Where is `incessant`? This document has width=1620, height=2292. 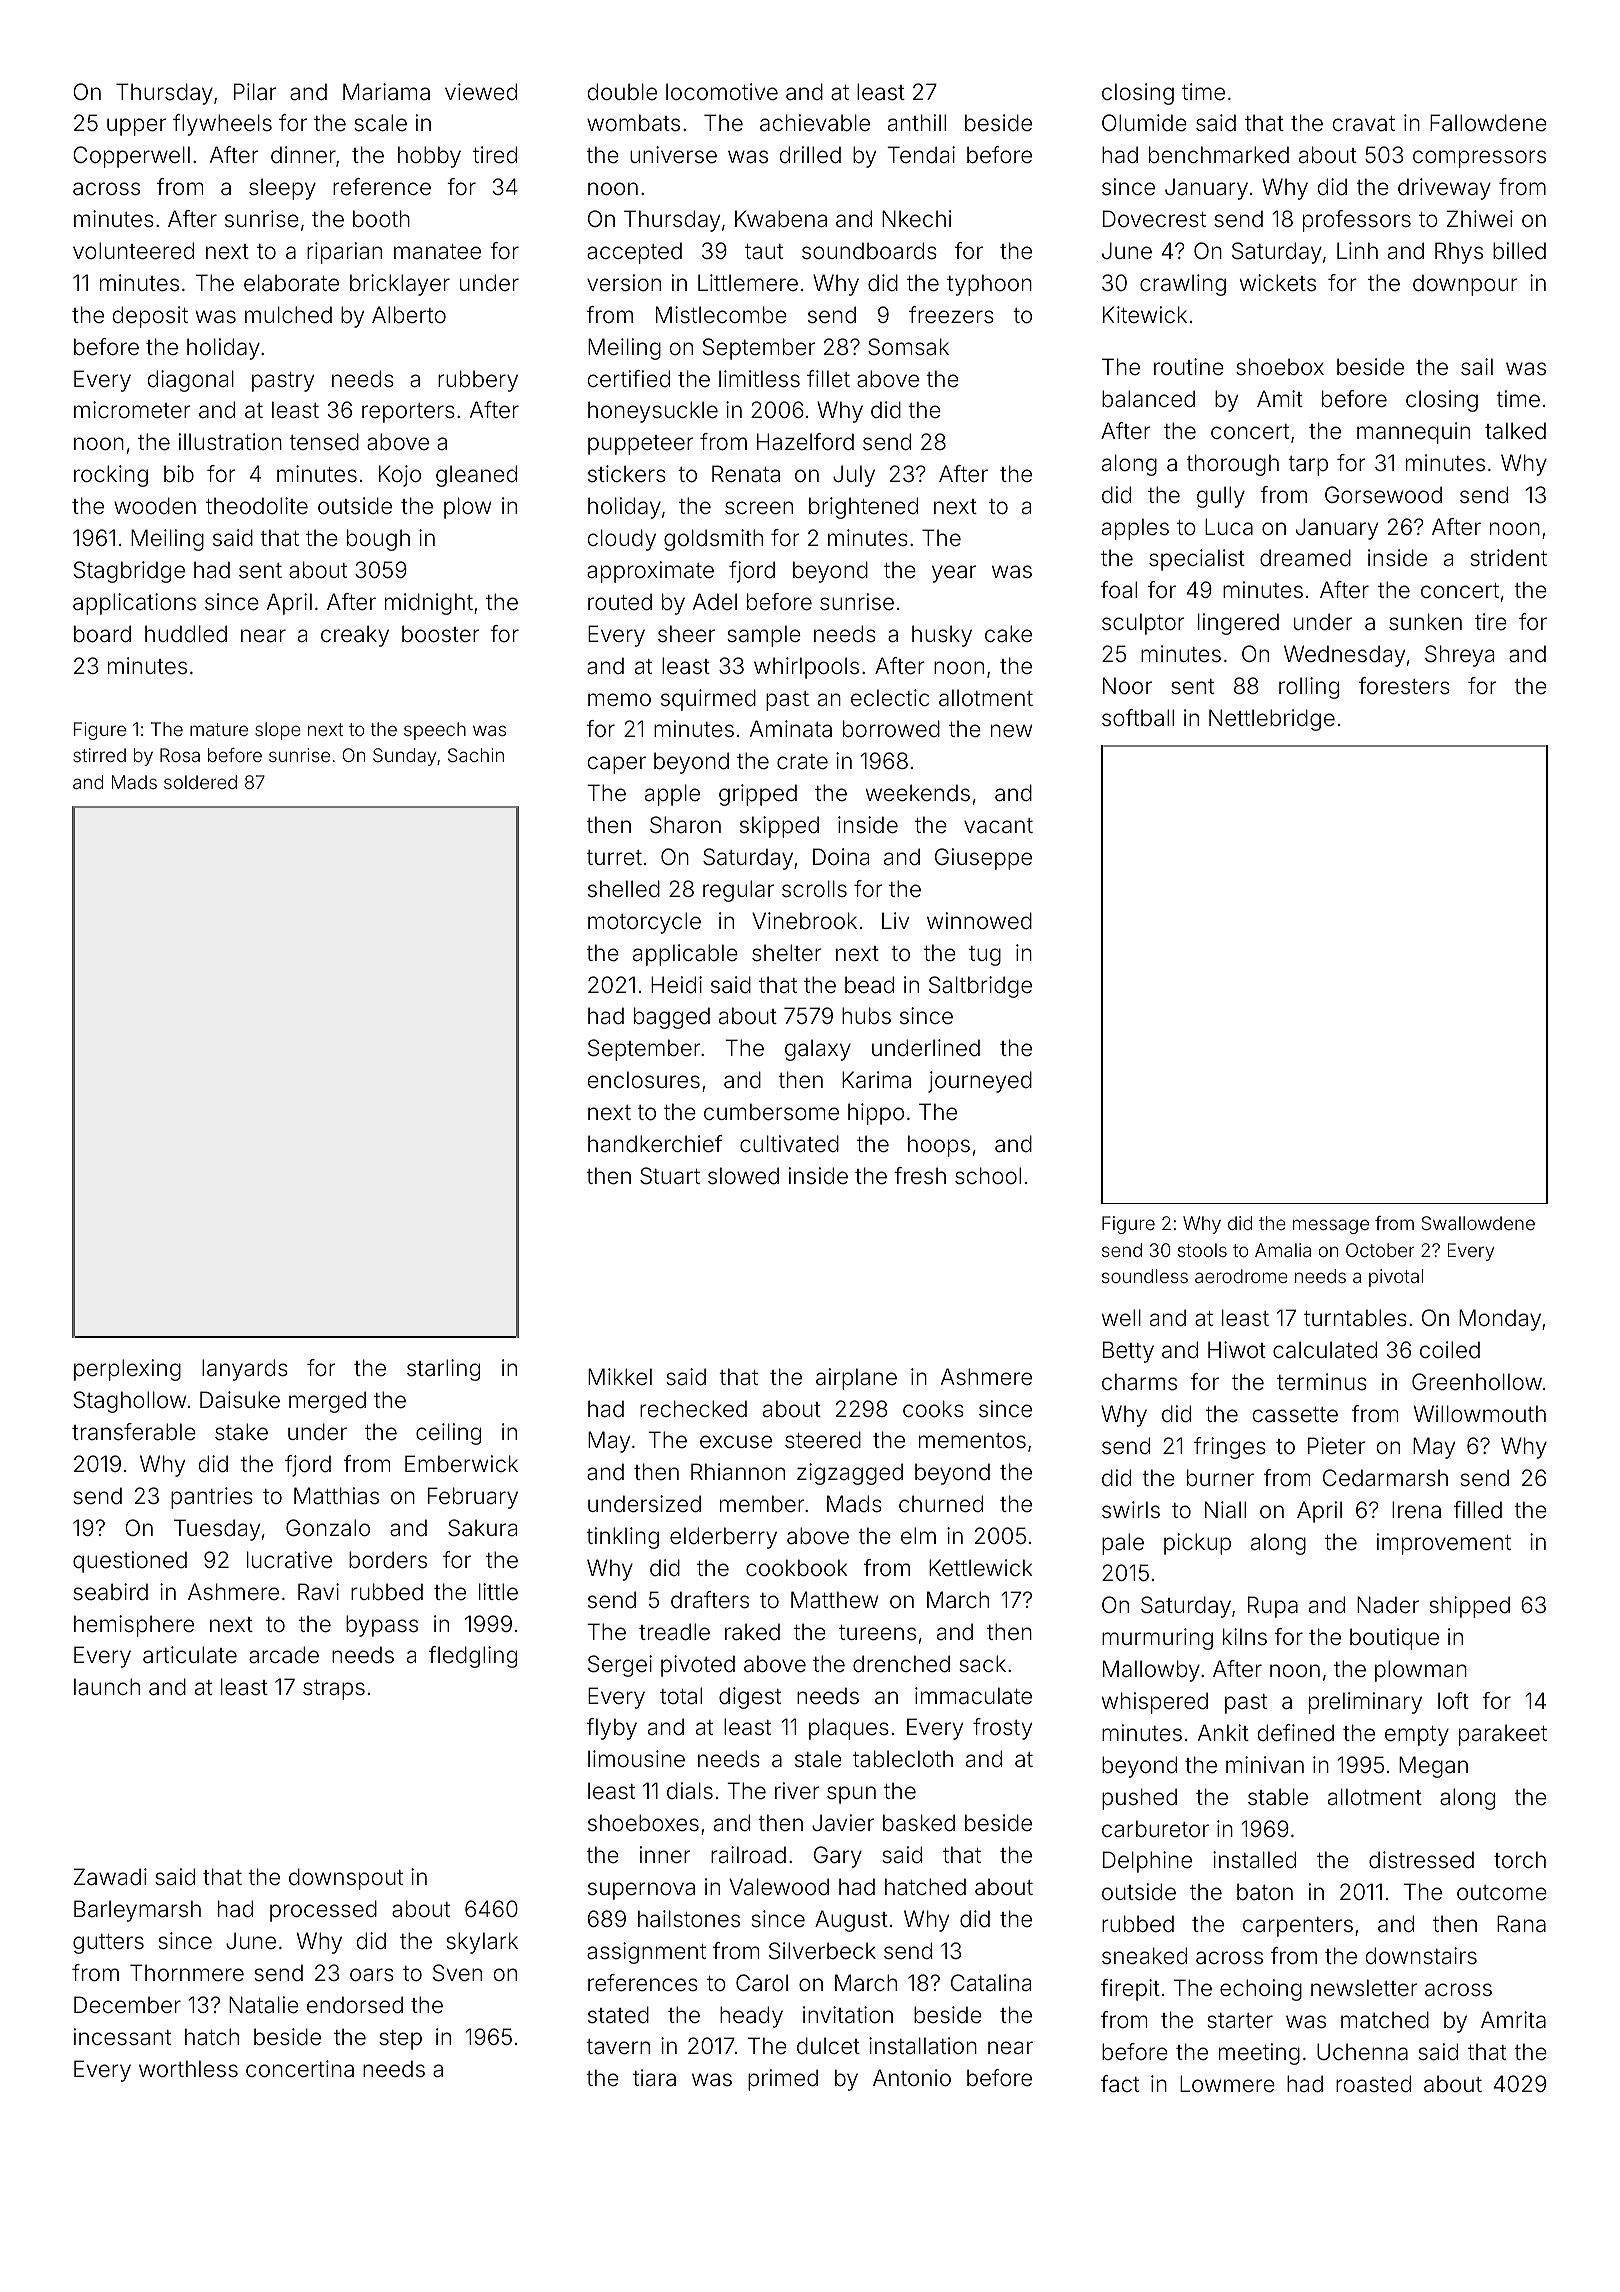 incessant is located at coordinates (122, 2037).
